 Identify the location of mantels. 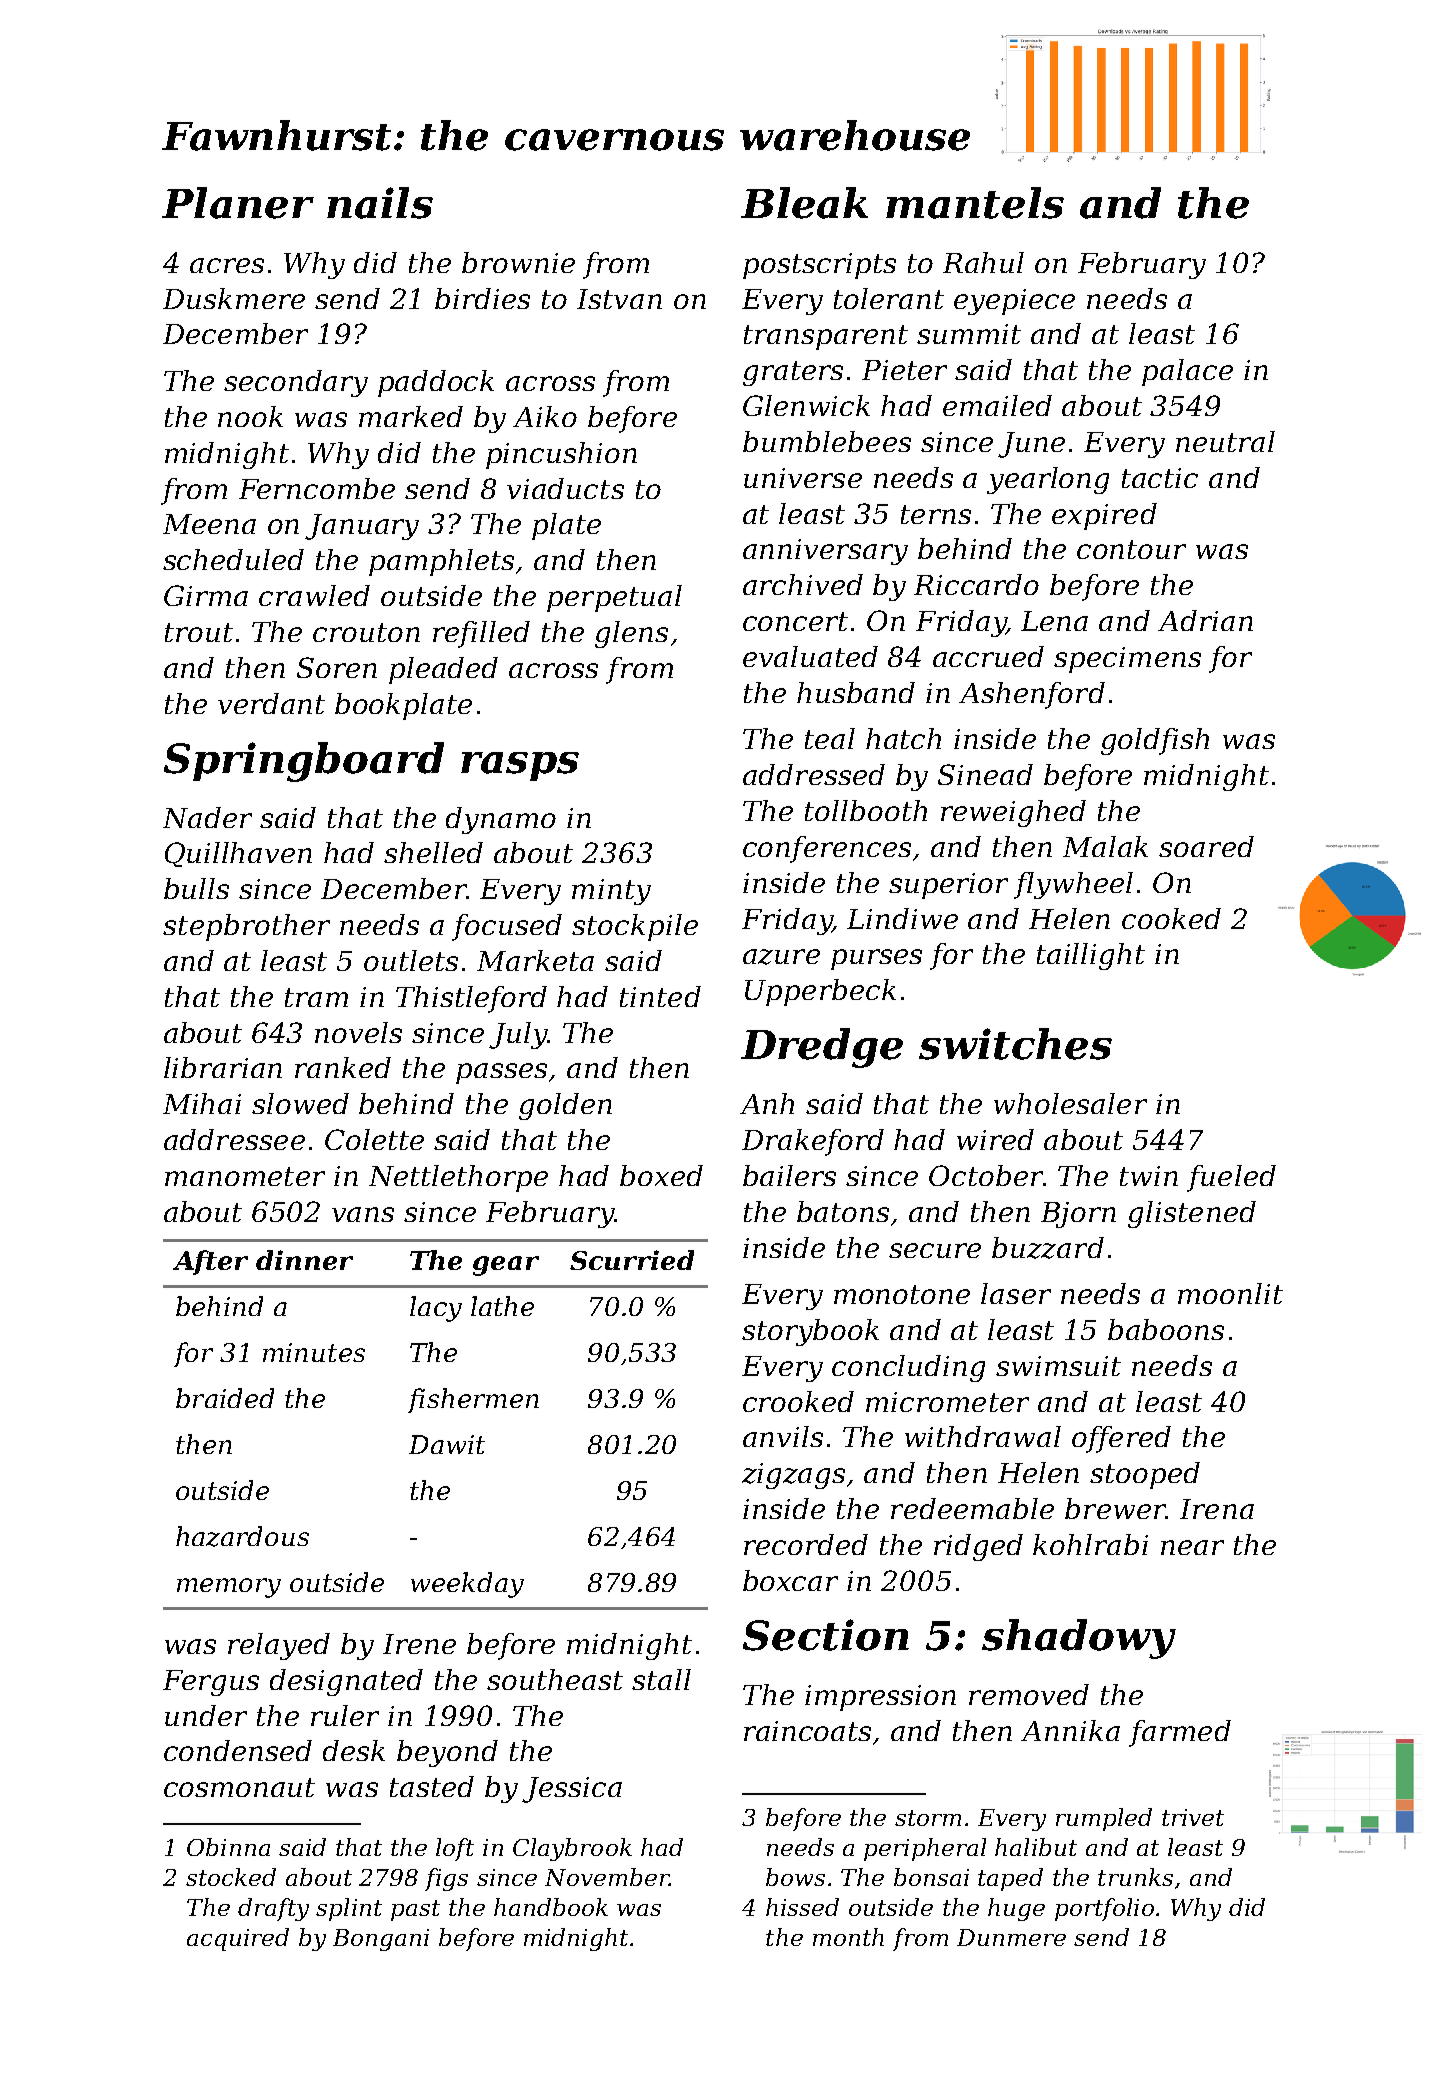
(975, 203).
